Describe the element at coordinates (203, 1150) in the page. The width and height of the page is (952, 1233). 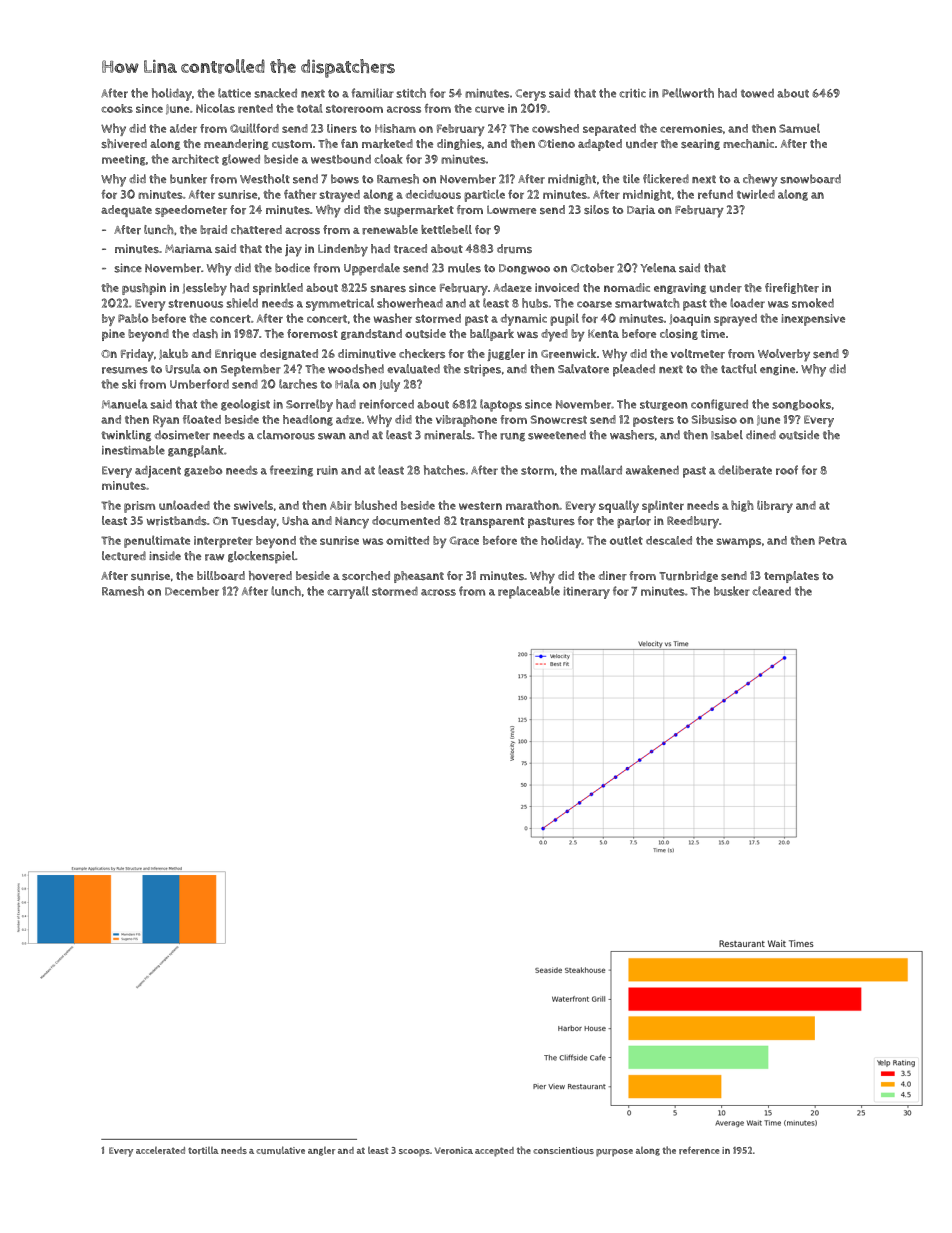
I see `tortilla` at that location.
